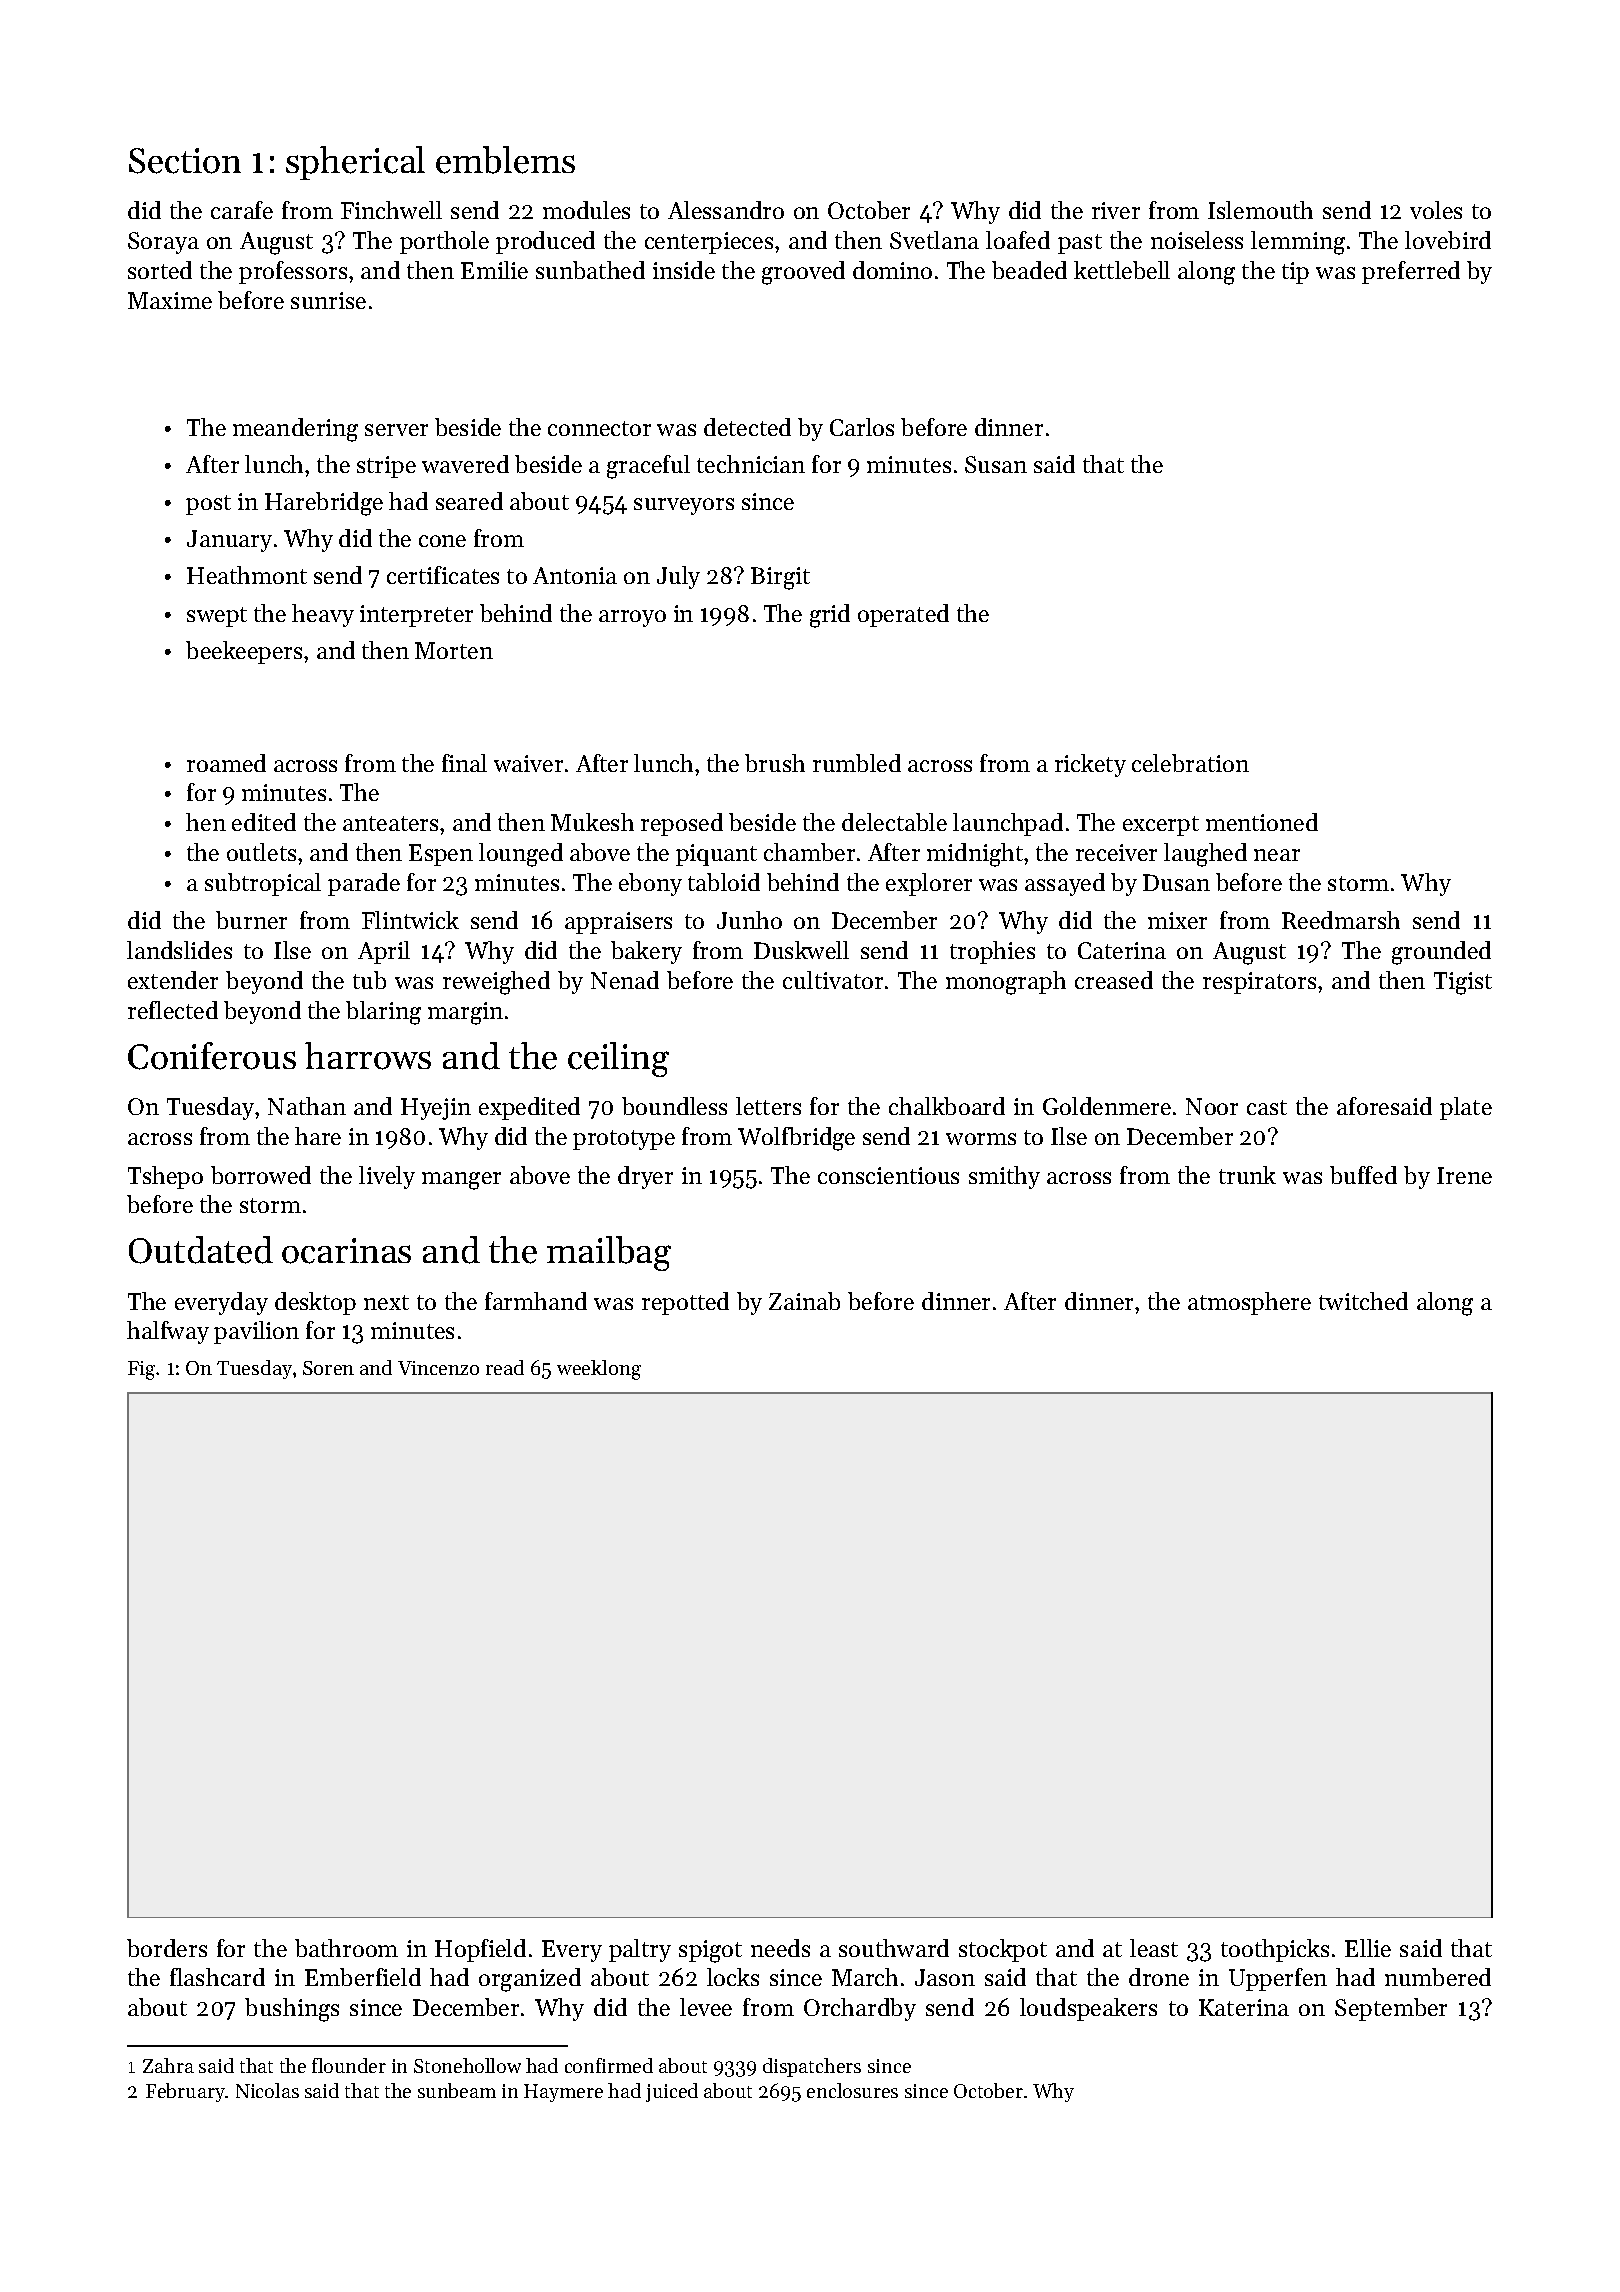  Describe the element at coordinates (505, 160) in the image. I see `emblems` at that location.
